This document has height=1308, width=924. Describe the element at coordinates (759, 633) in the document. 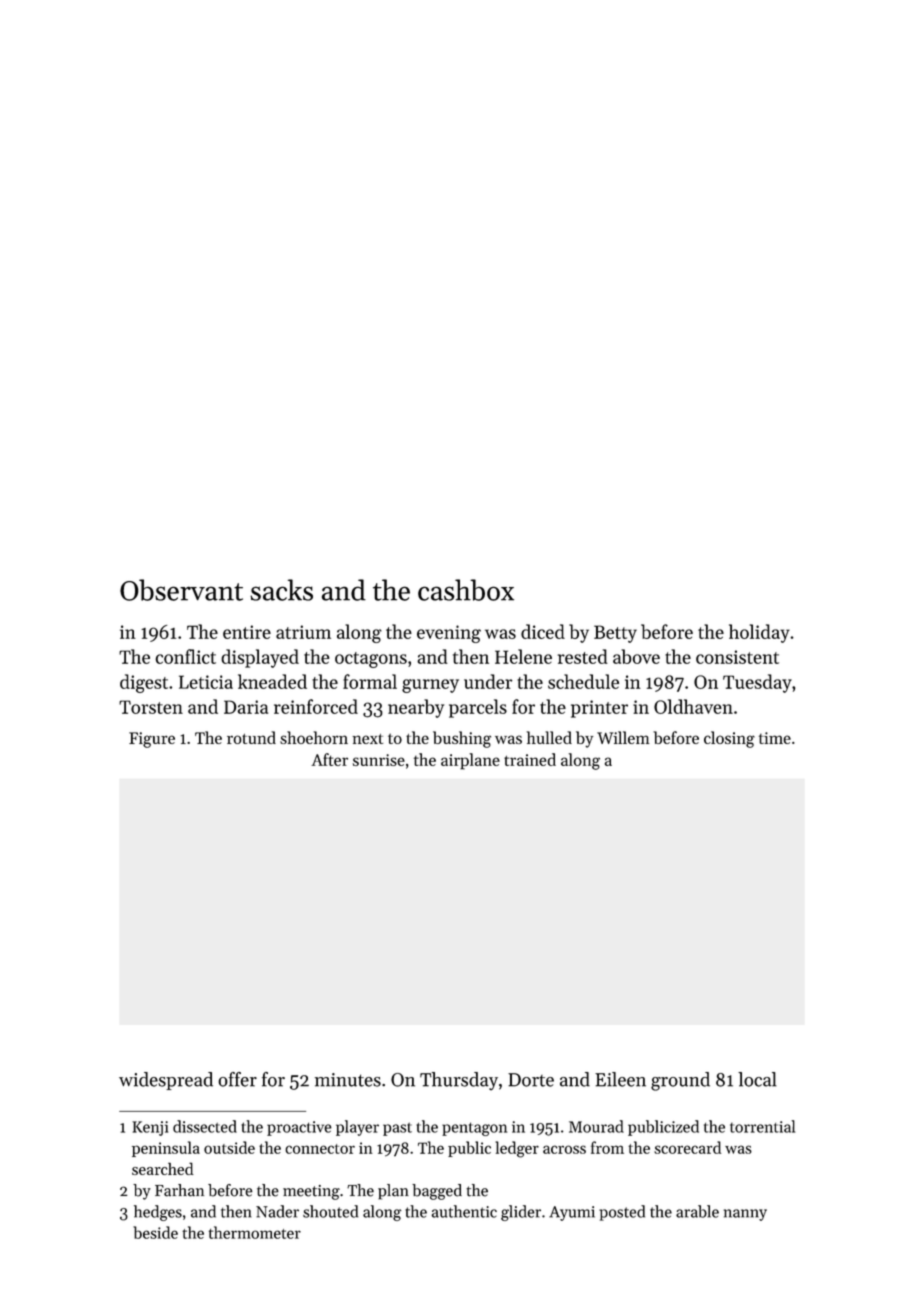

I see `holiday` at that location.
